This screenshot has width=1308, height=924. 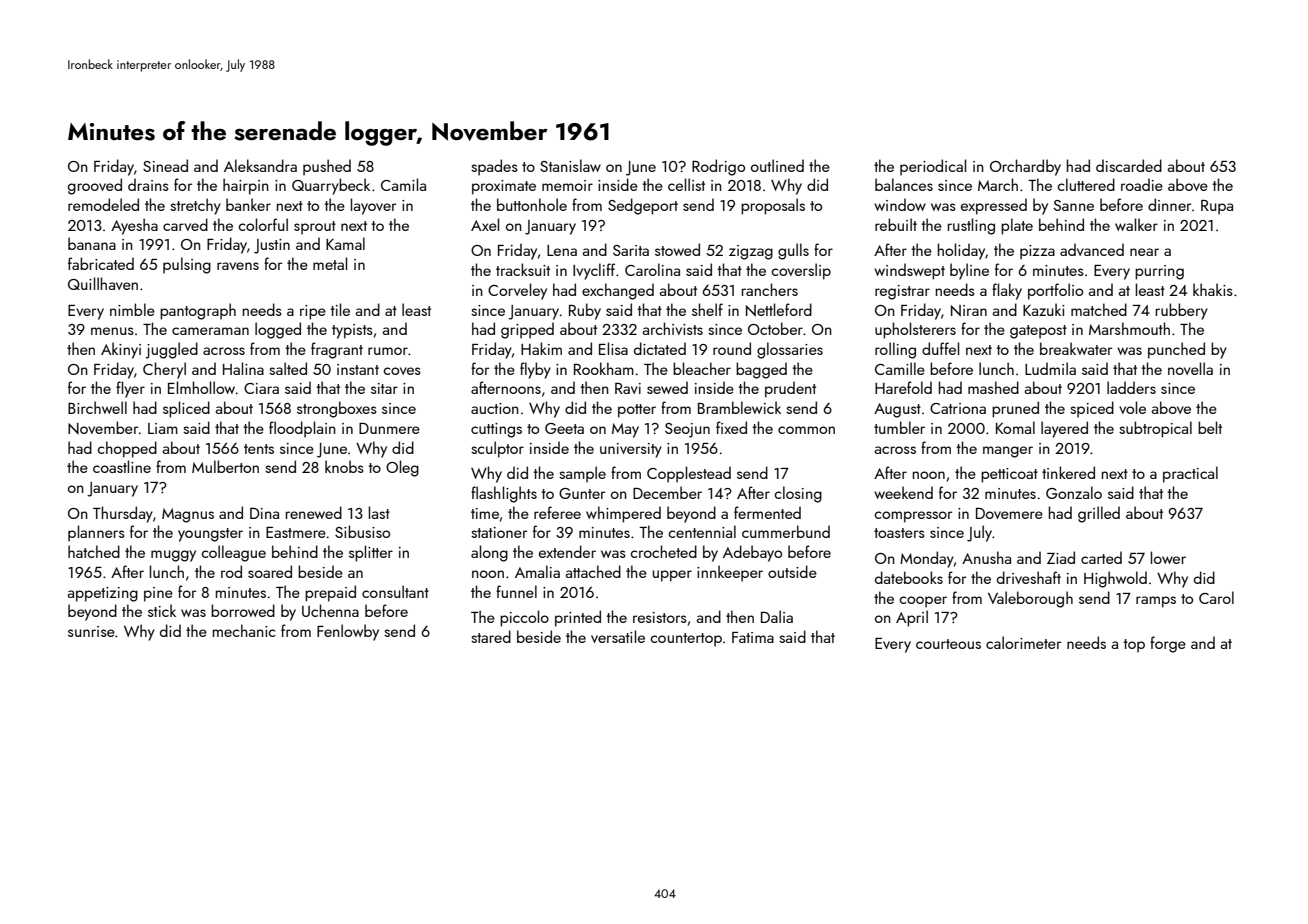 I want to click on Sinead, so click(x=165, y=165).
